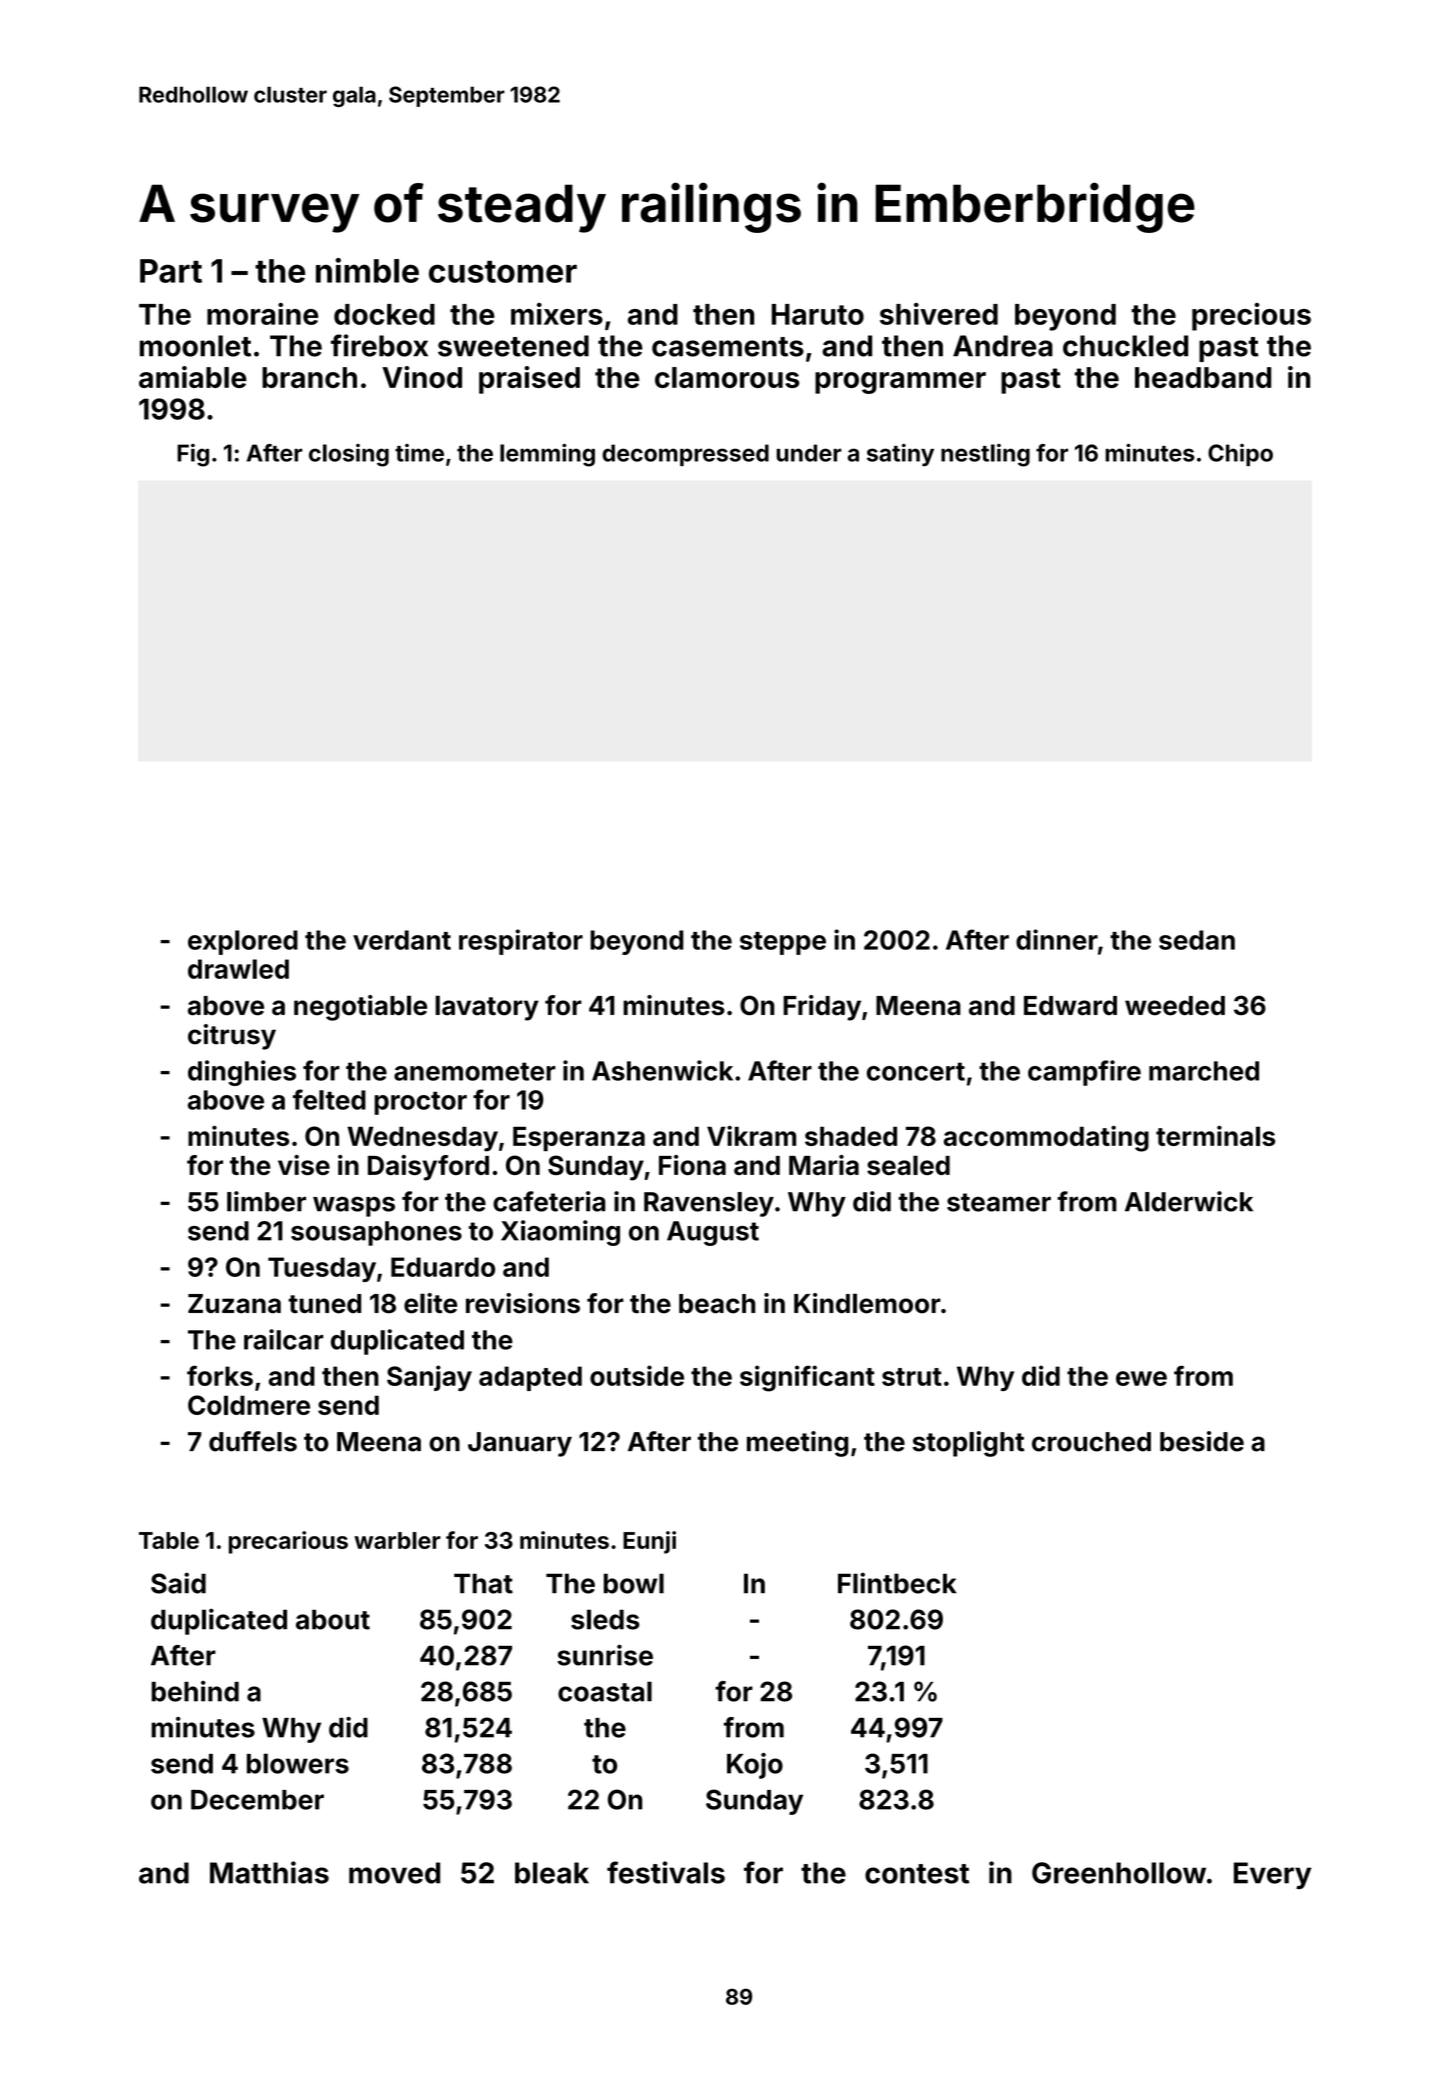 Image resolution: width=1450 pixels, height=2100 pixels. Describe the element at coordinates (1202, 1441) in the screenshot. I see `beside` at that location.
